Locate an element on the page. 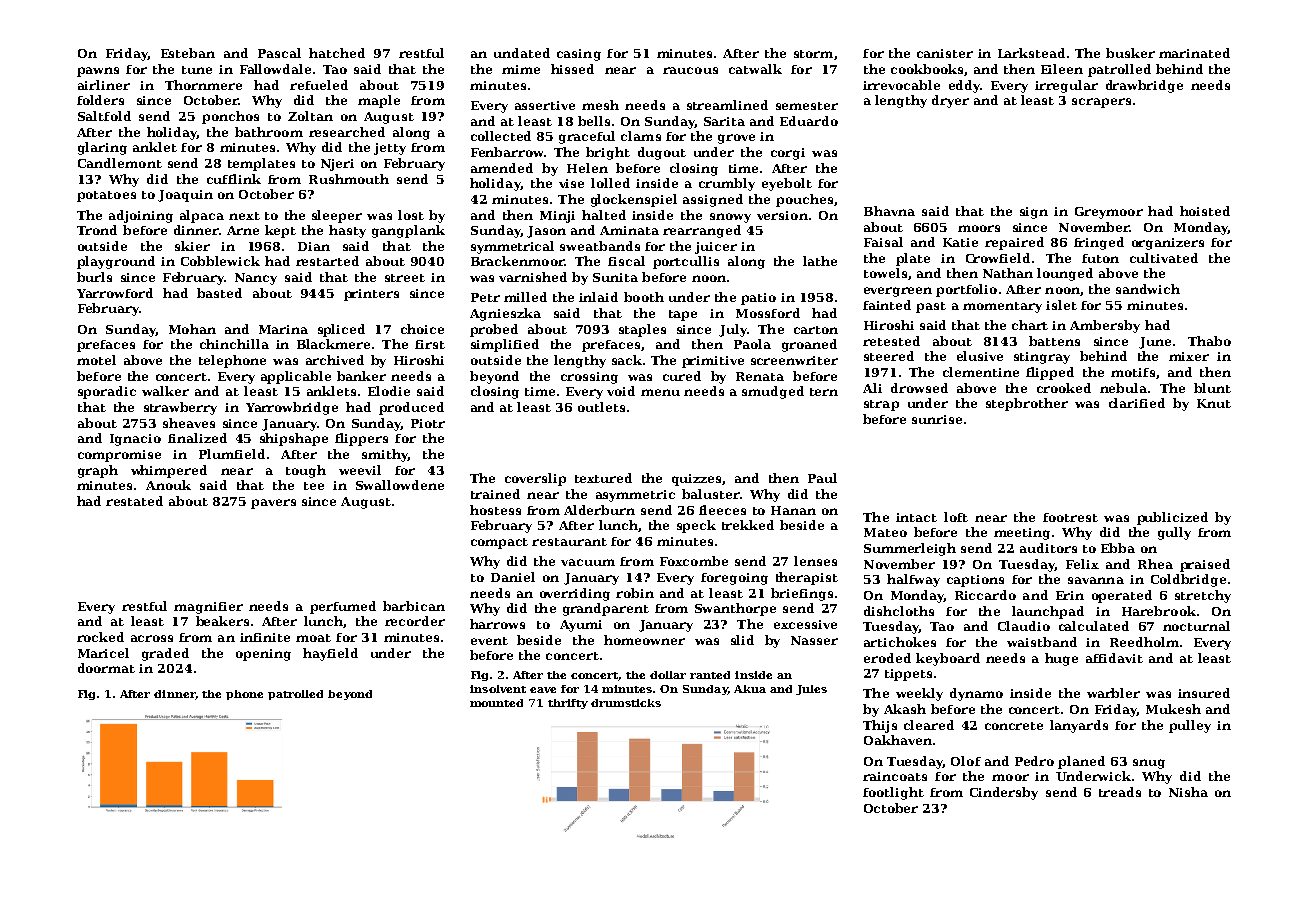  briefings is located at coordinates (802, 594).
